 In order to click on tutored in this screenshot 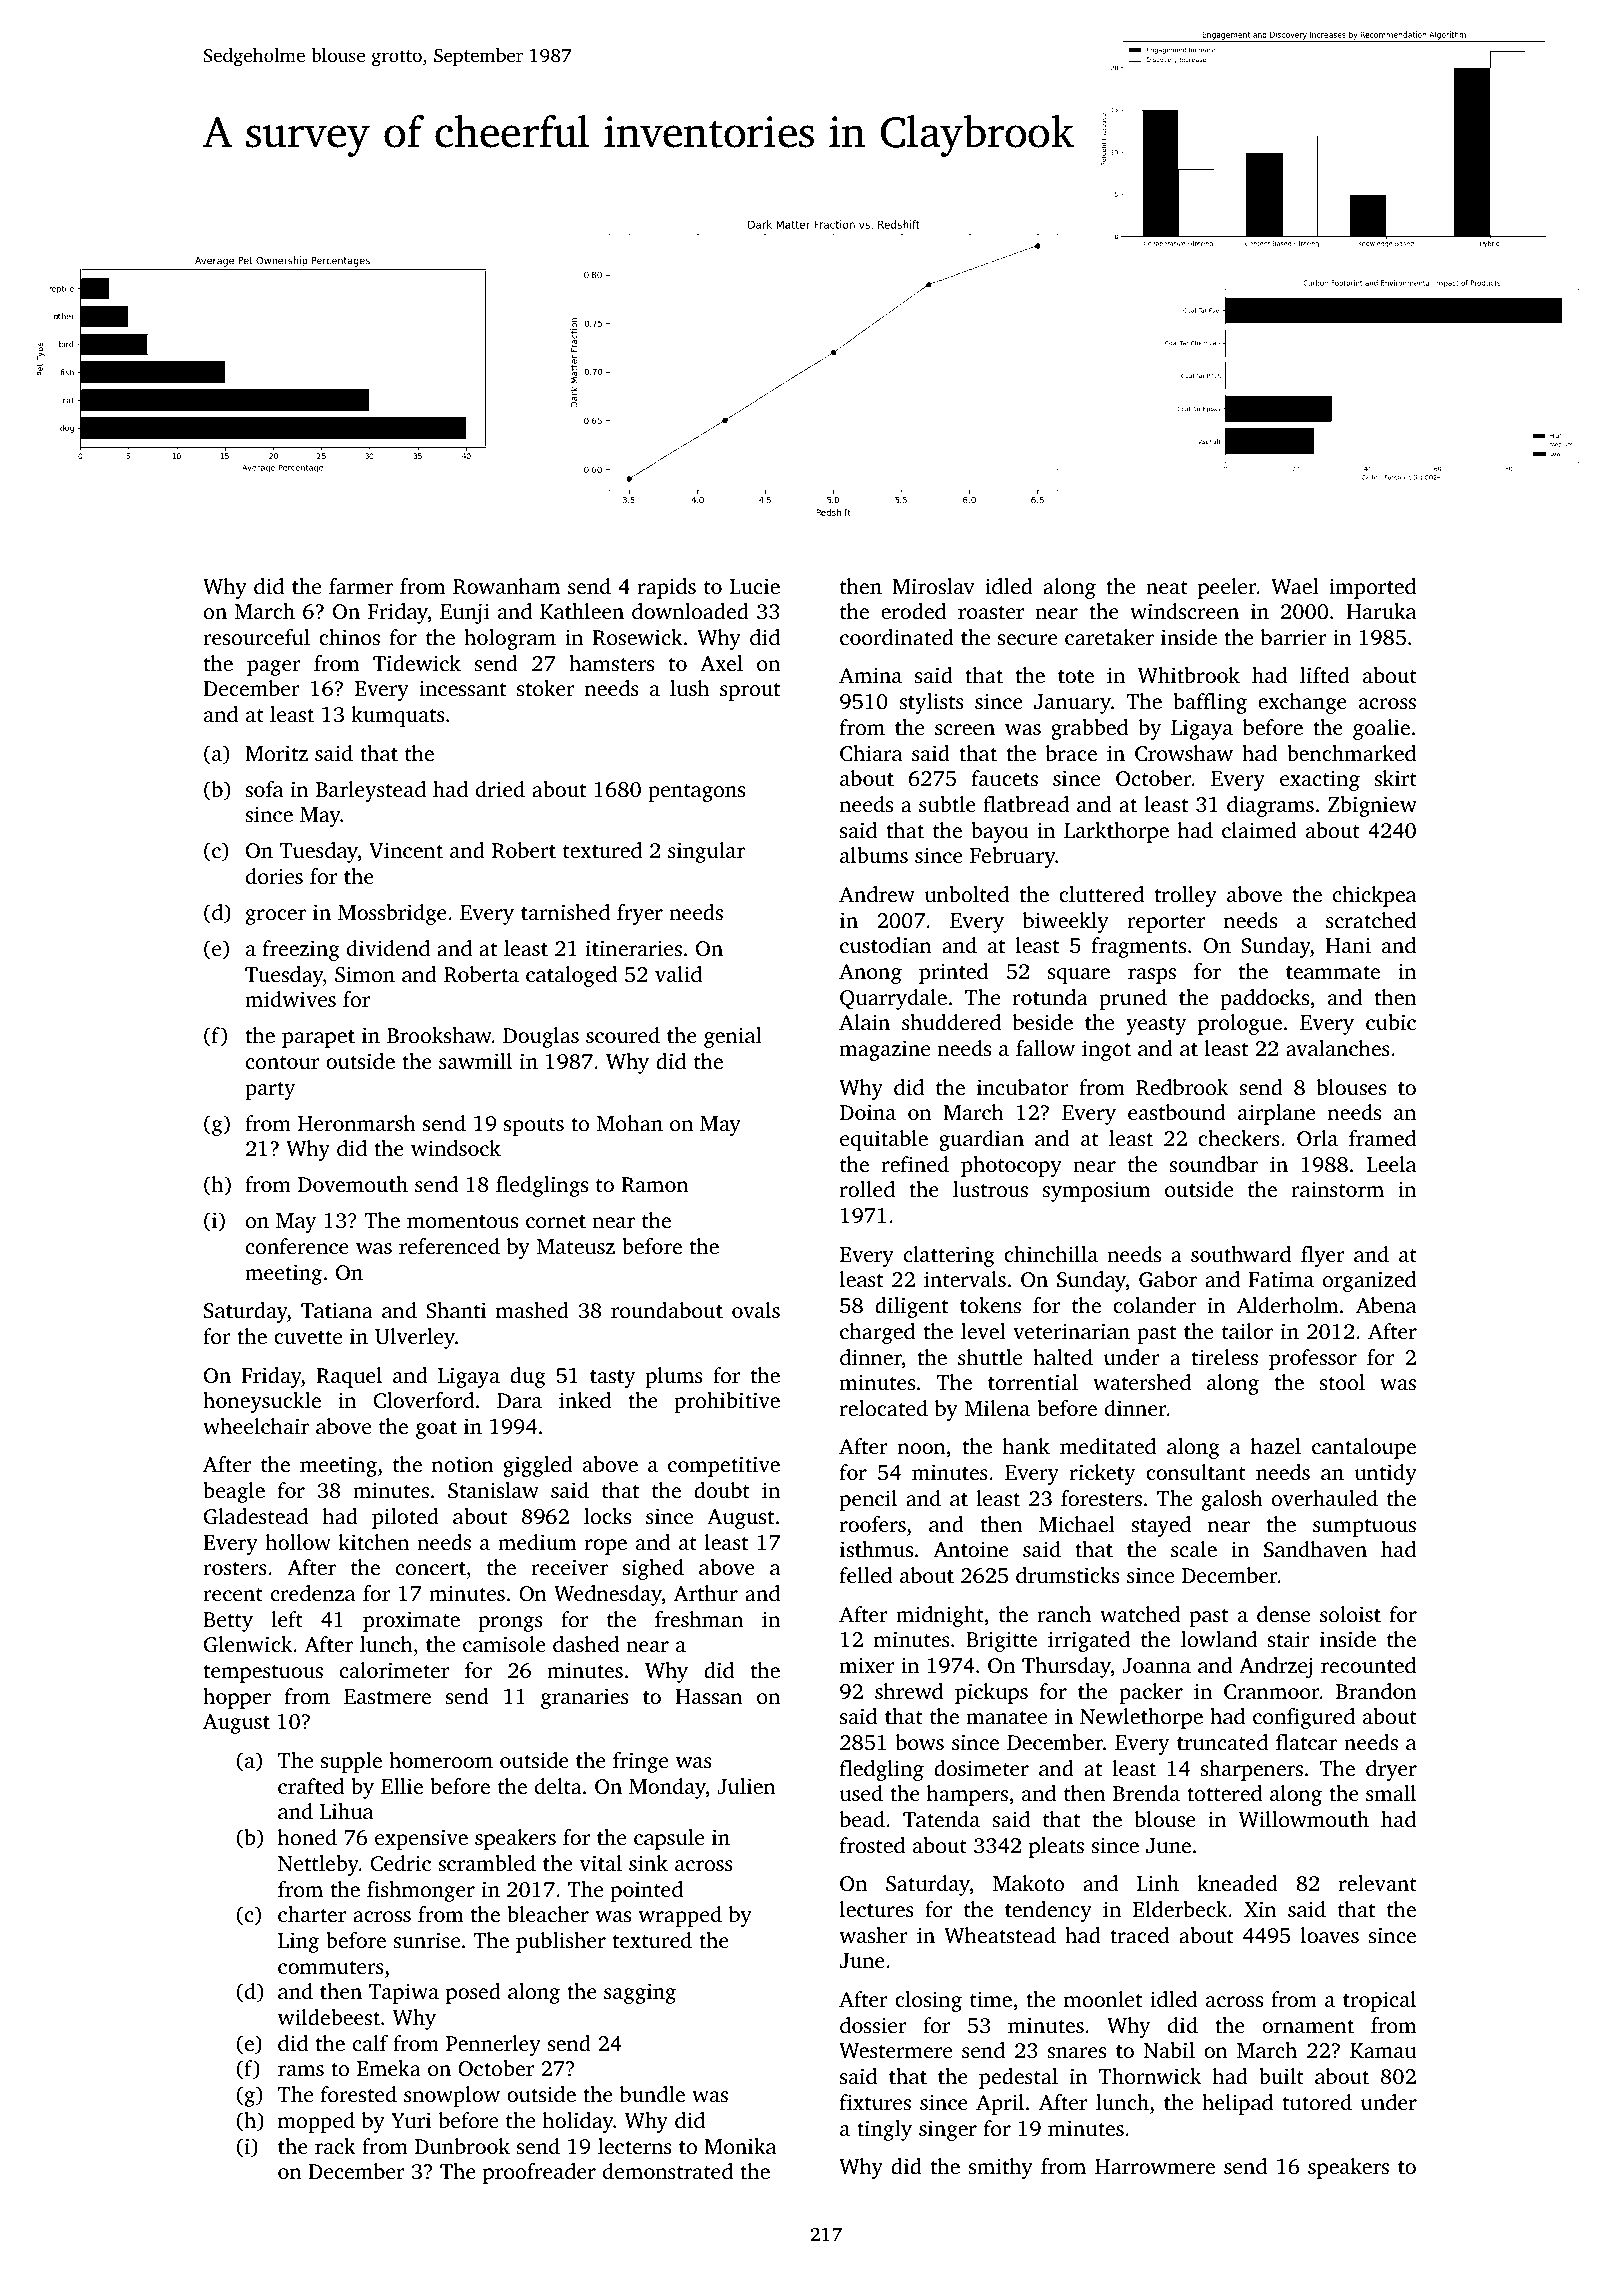, I will do `click(1317, 2102)`.
